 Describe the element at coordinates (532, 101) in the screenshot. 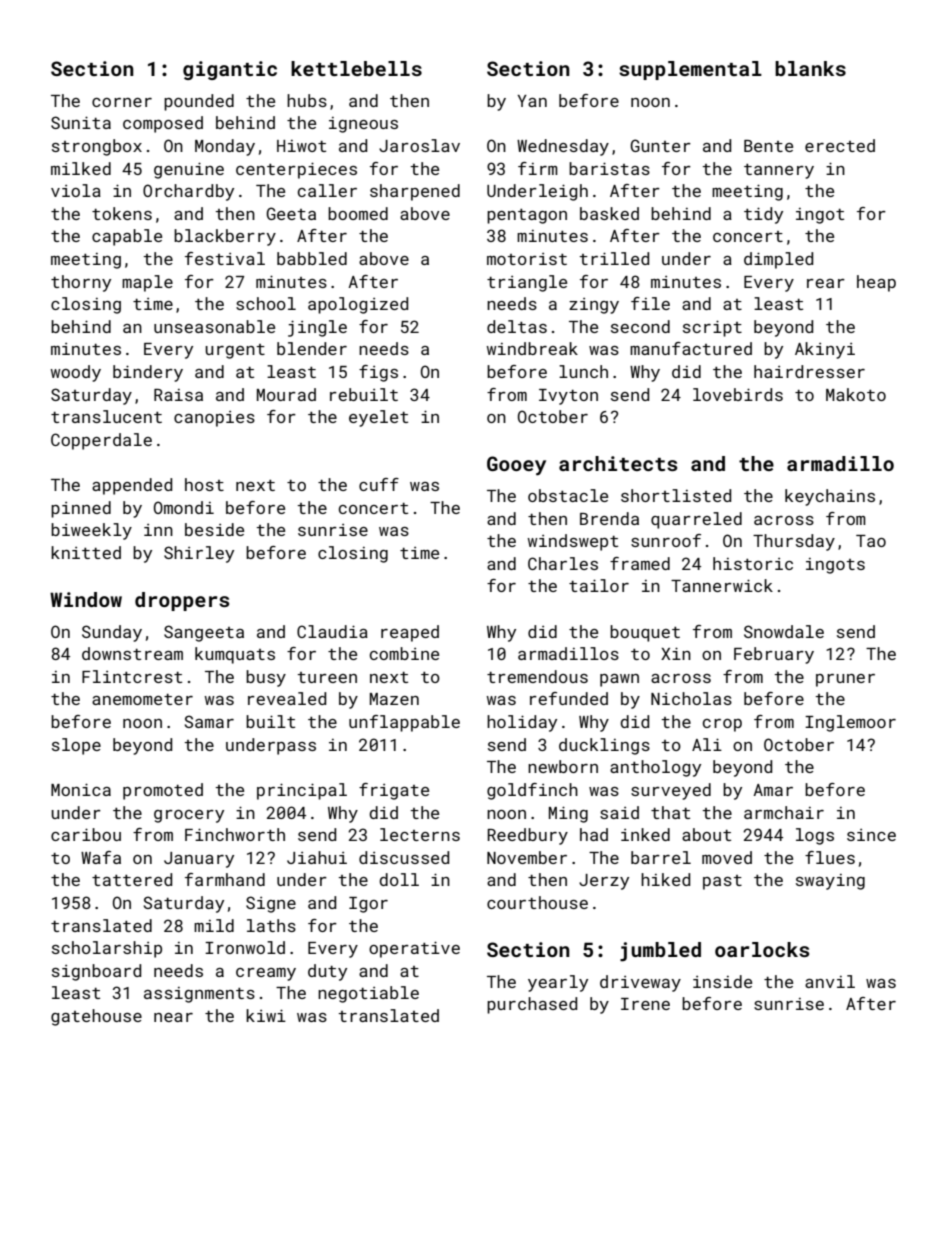

I see `Yan` at that location.
